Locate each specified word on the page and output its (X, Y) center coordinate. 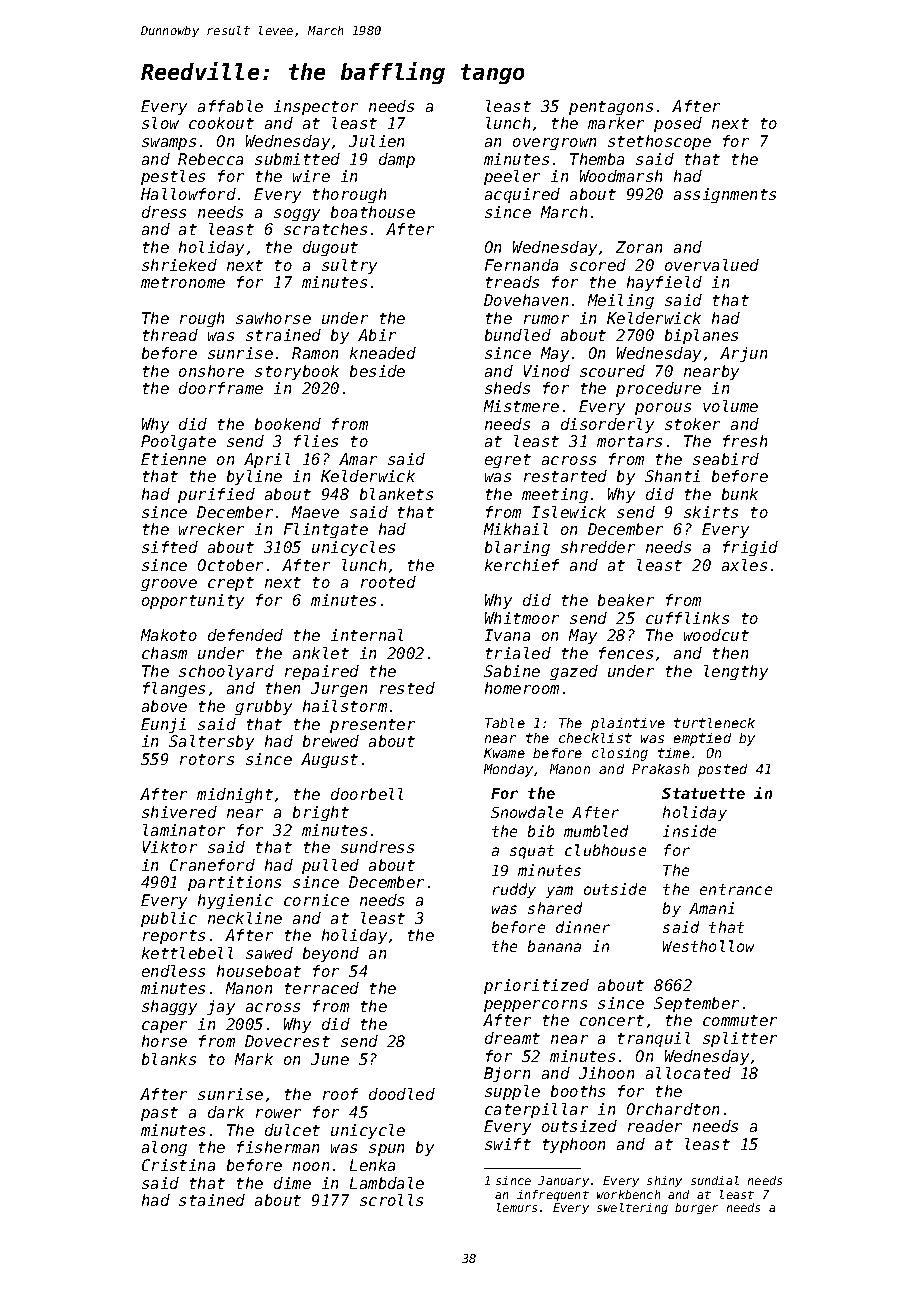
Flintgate (326, 530)
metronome (183, 282)
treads (512, 282)
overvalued (712, 265)
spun (386, 1150)
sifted (170, 547)
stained (212, 1200)
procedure (658, 389)
